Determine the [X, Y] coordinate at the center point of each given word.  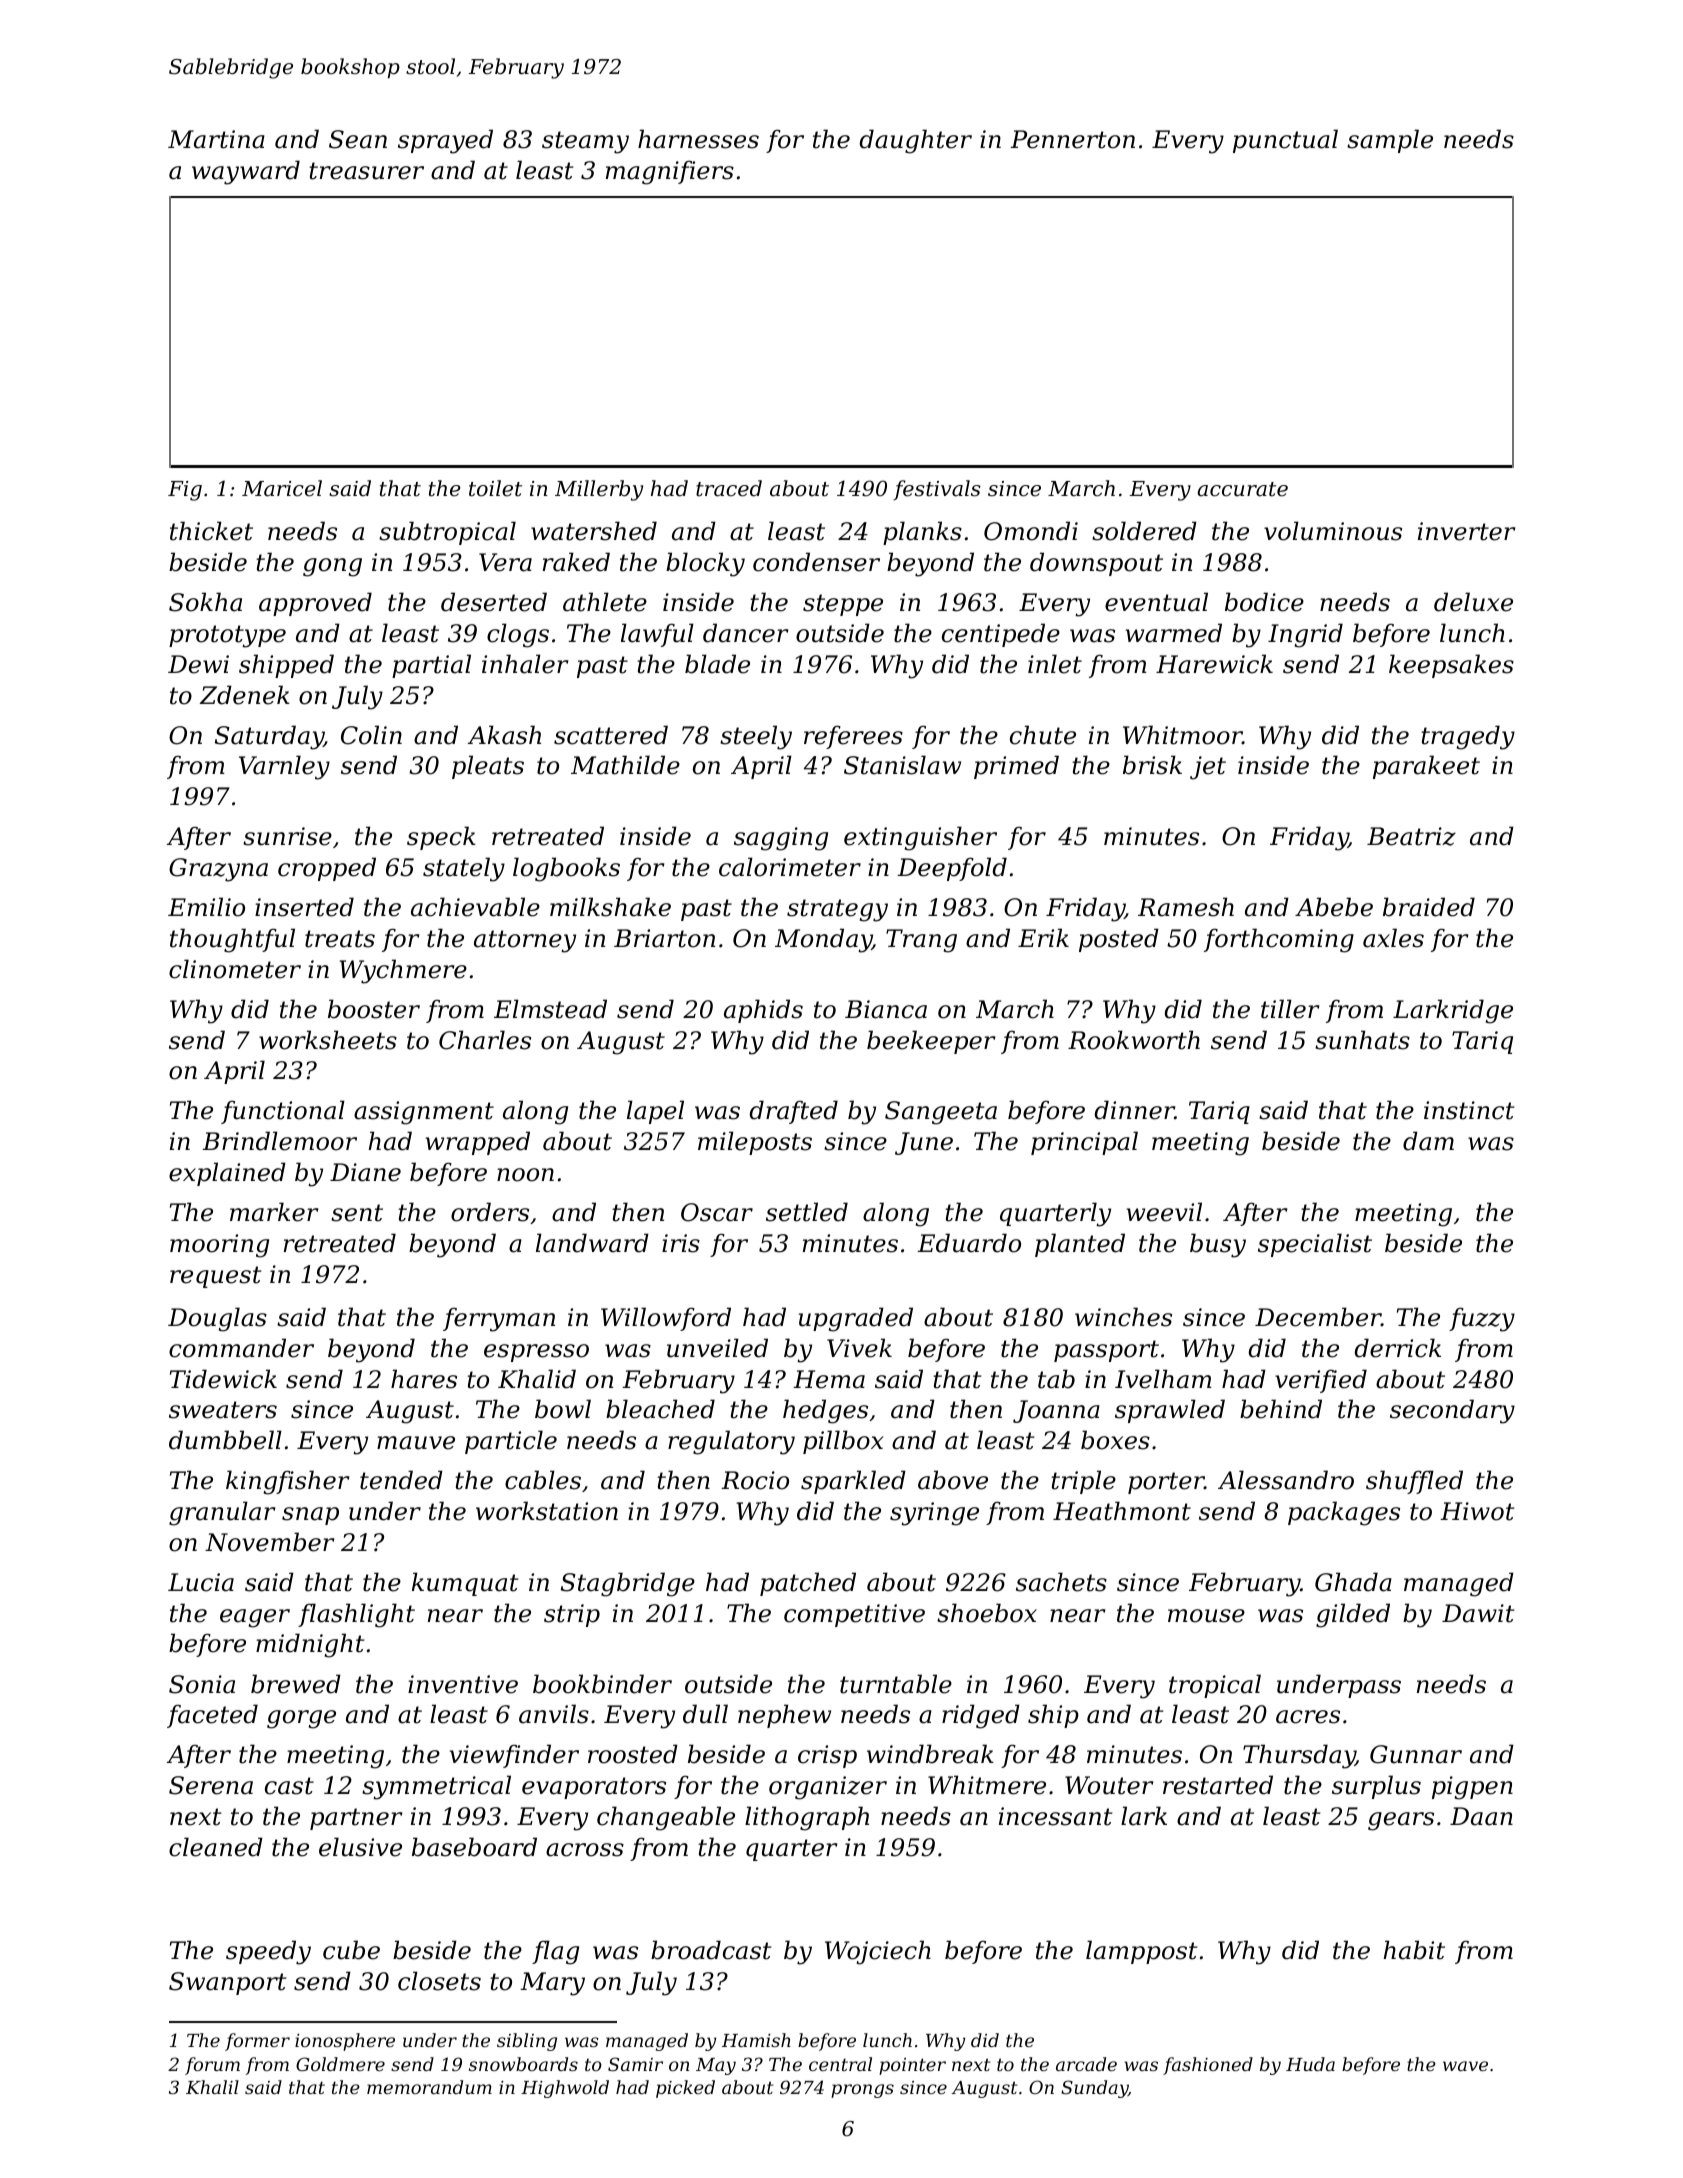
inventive [463, 1684]
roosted [633, 1754]
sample [1390, 141]
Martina [216, 139]
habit [1414, 1950]
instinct [1469, 1110]
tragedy [1468, 737]
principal [1084, 1143]
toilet [495, 488]
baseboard [474, 1847]
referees [853, 737]
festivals [937, 490]
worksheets [328, 1040]
